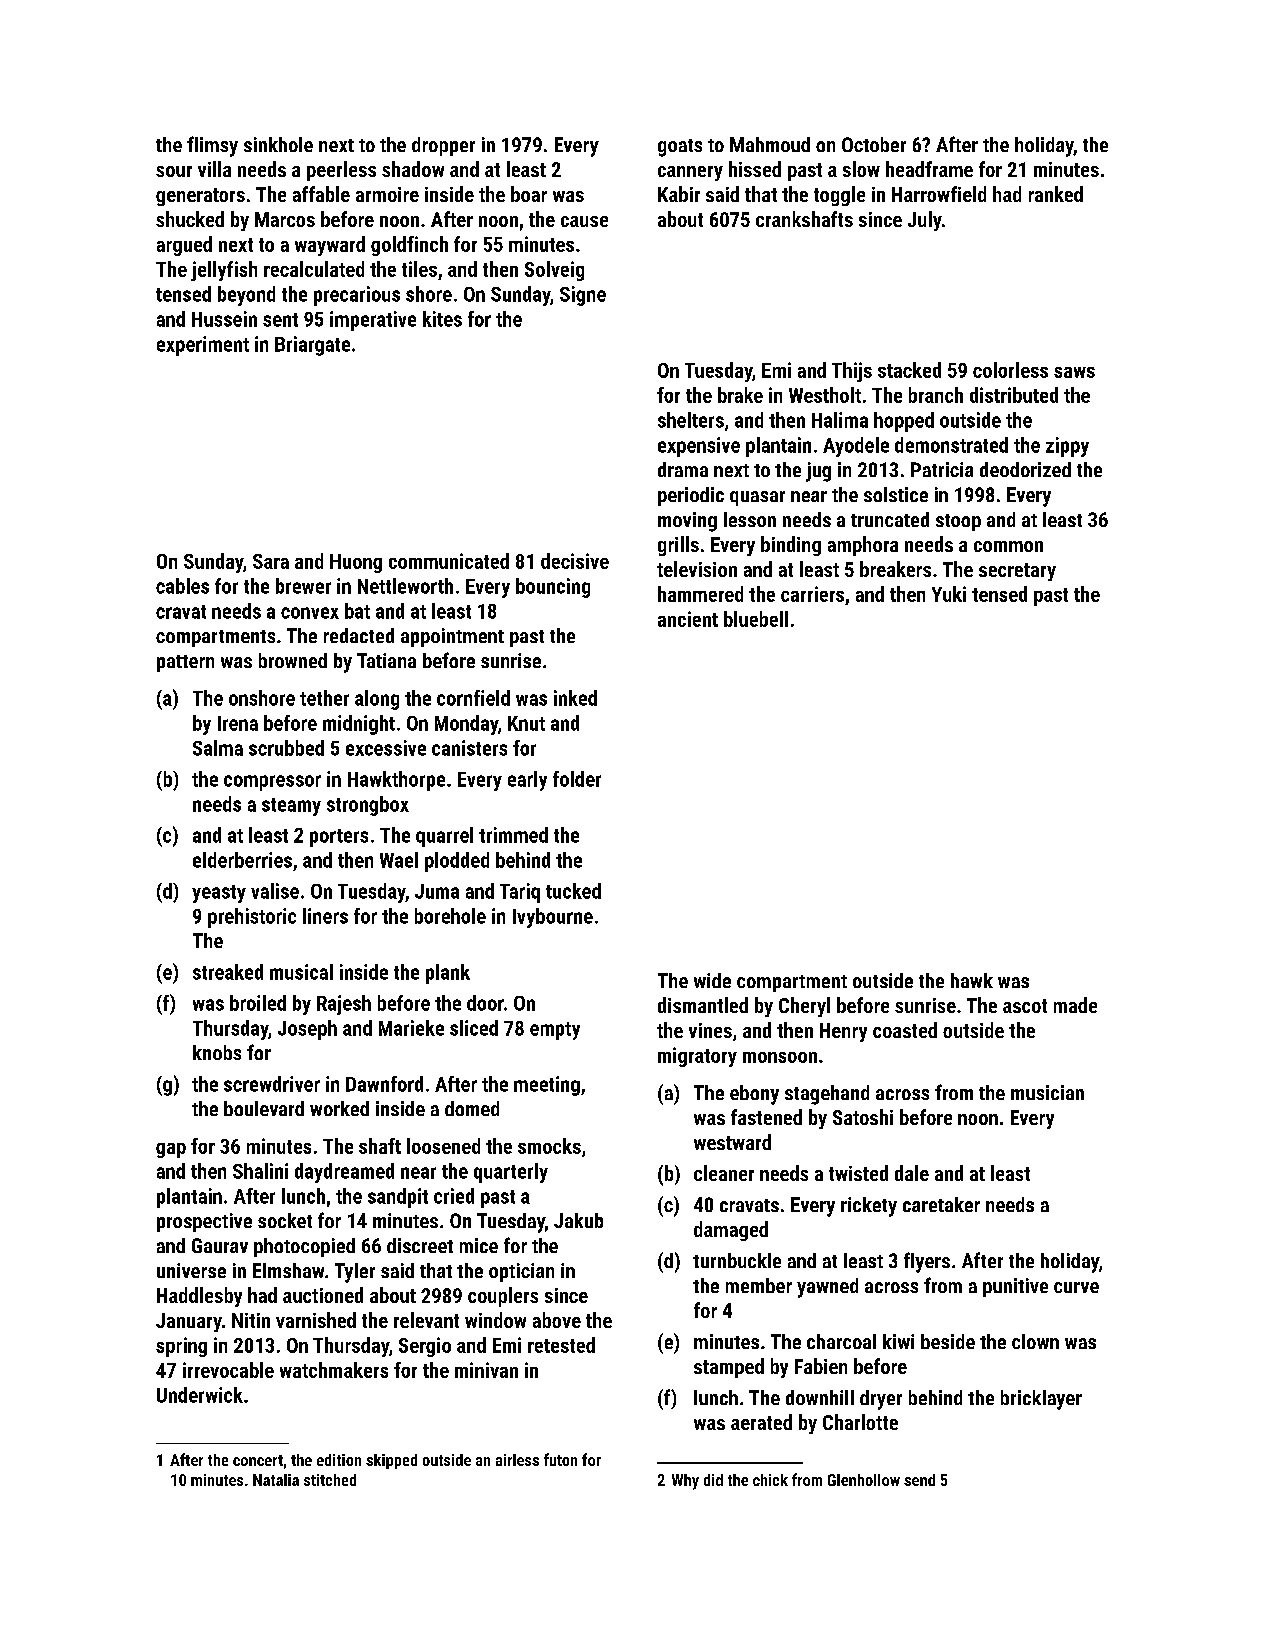 The height and width of the screenshot is (1643, 1270). What do you see at coordinates (419, 269) in the screenshot?
I see `tiles` at bounding box center [419, 269].
